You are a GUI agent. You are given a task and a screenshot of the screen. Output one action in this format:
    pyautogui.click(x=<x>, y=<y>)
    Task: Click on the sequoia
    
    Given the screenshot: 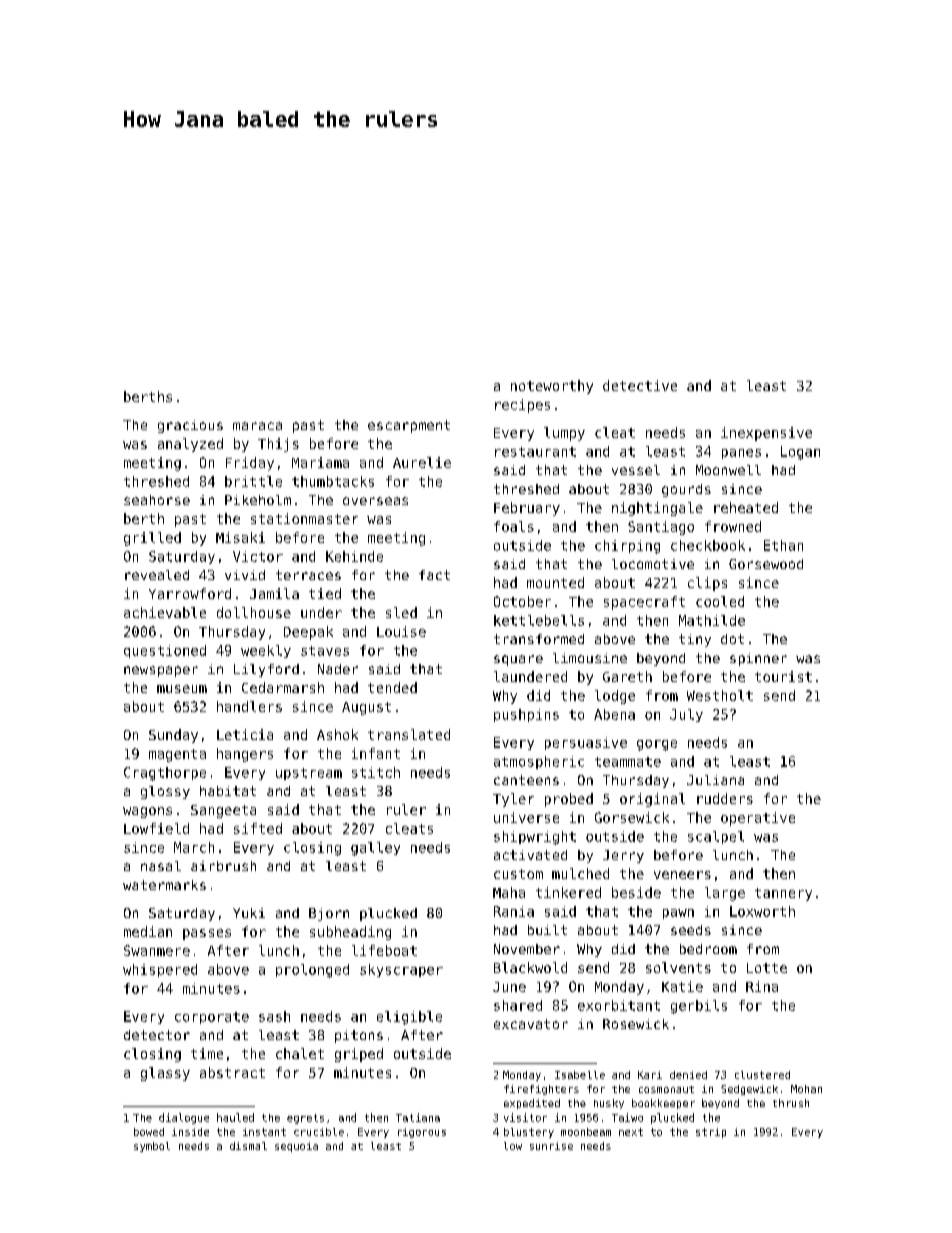 What is the action you would take?
    pyautogui.click(x=296, y=1147)
